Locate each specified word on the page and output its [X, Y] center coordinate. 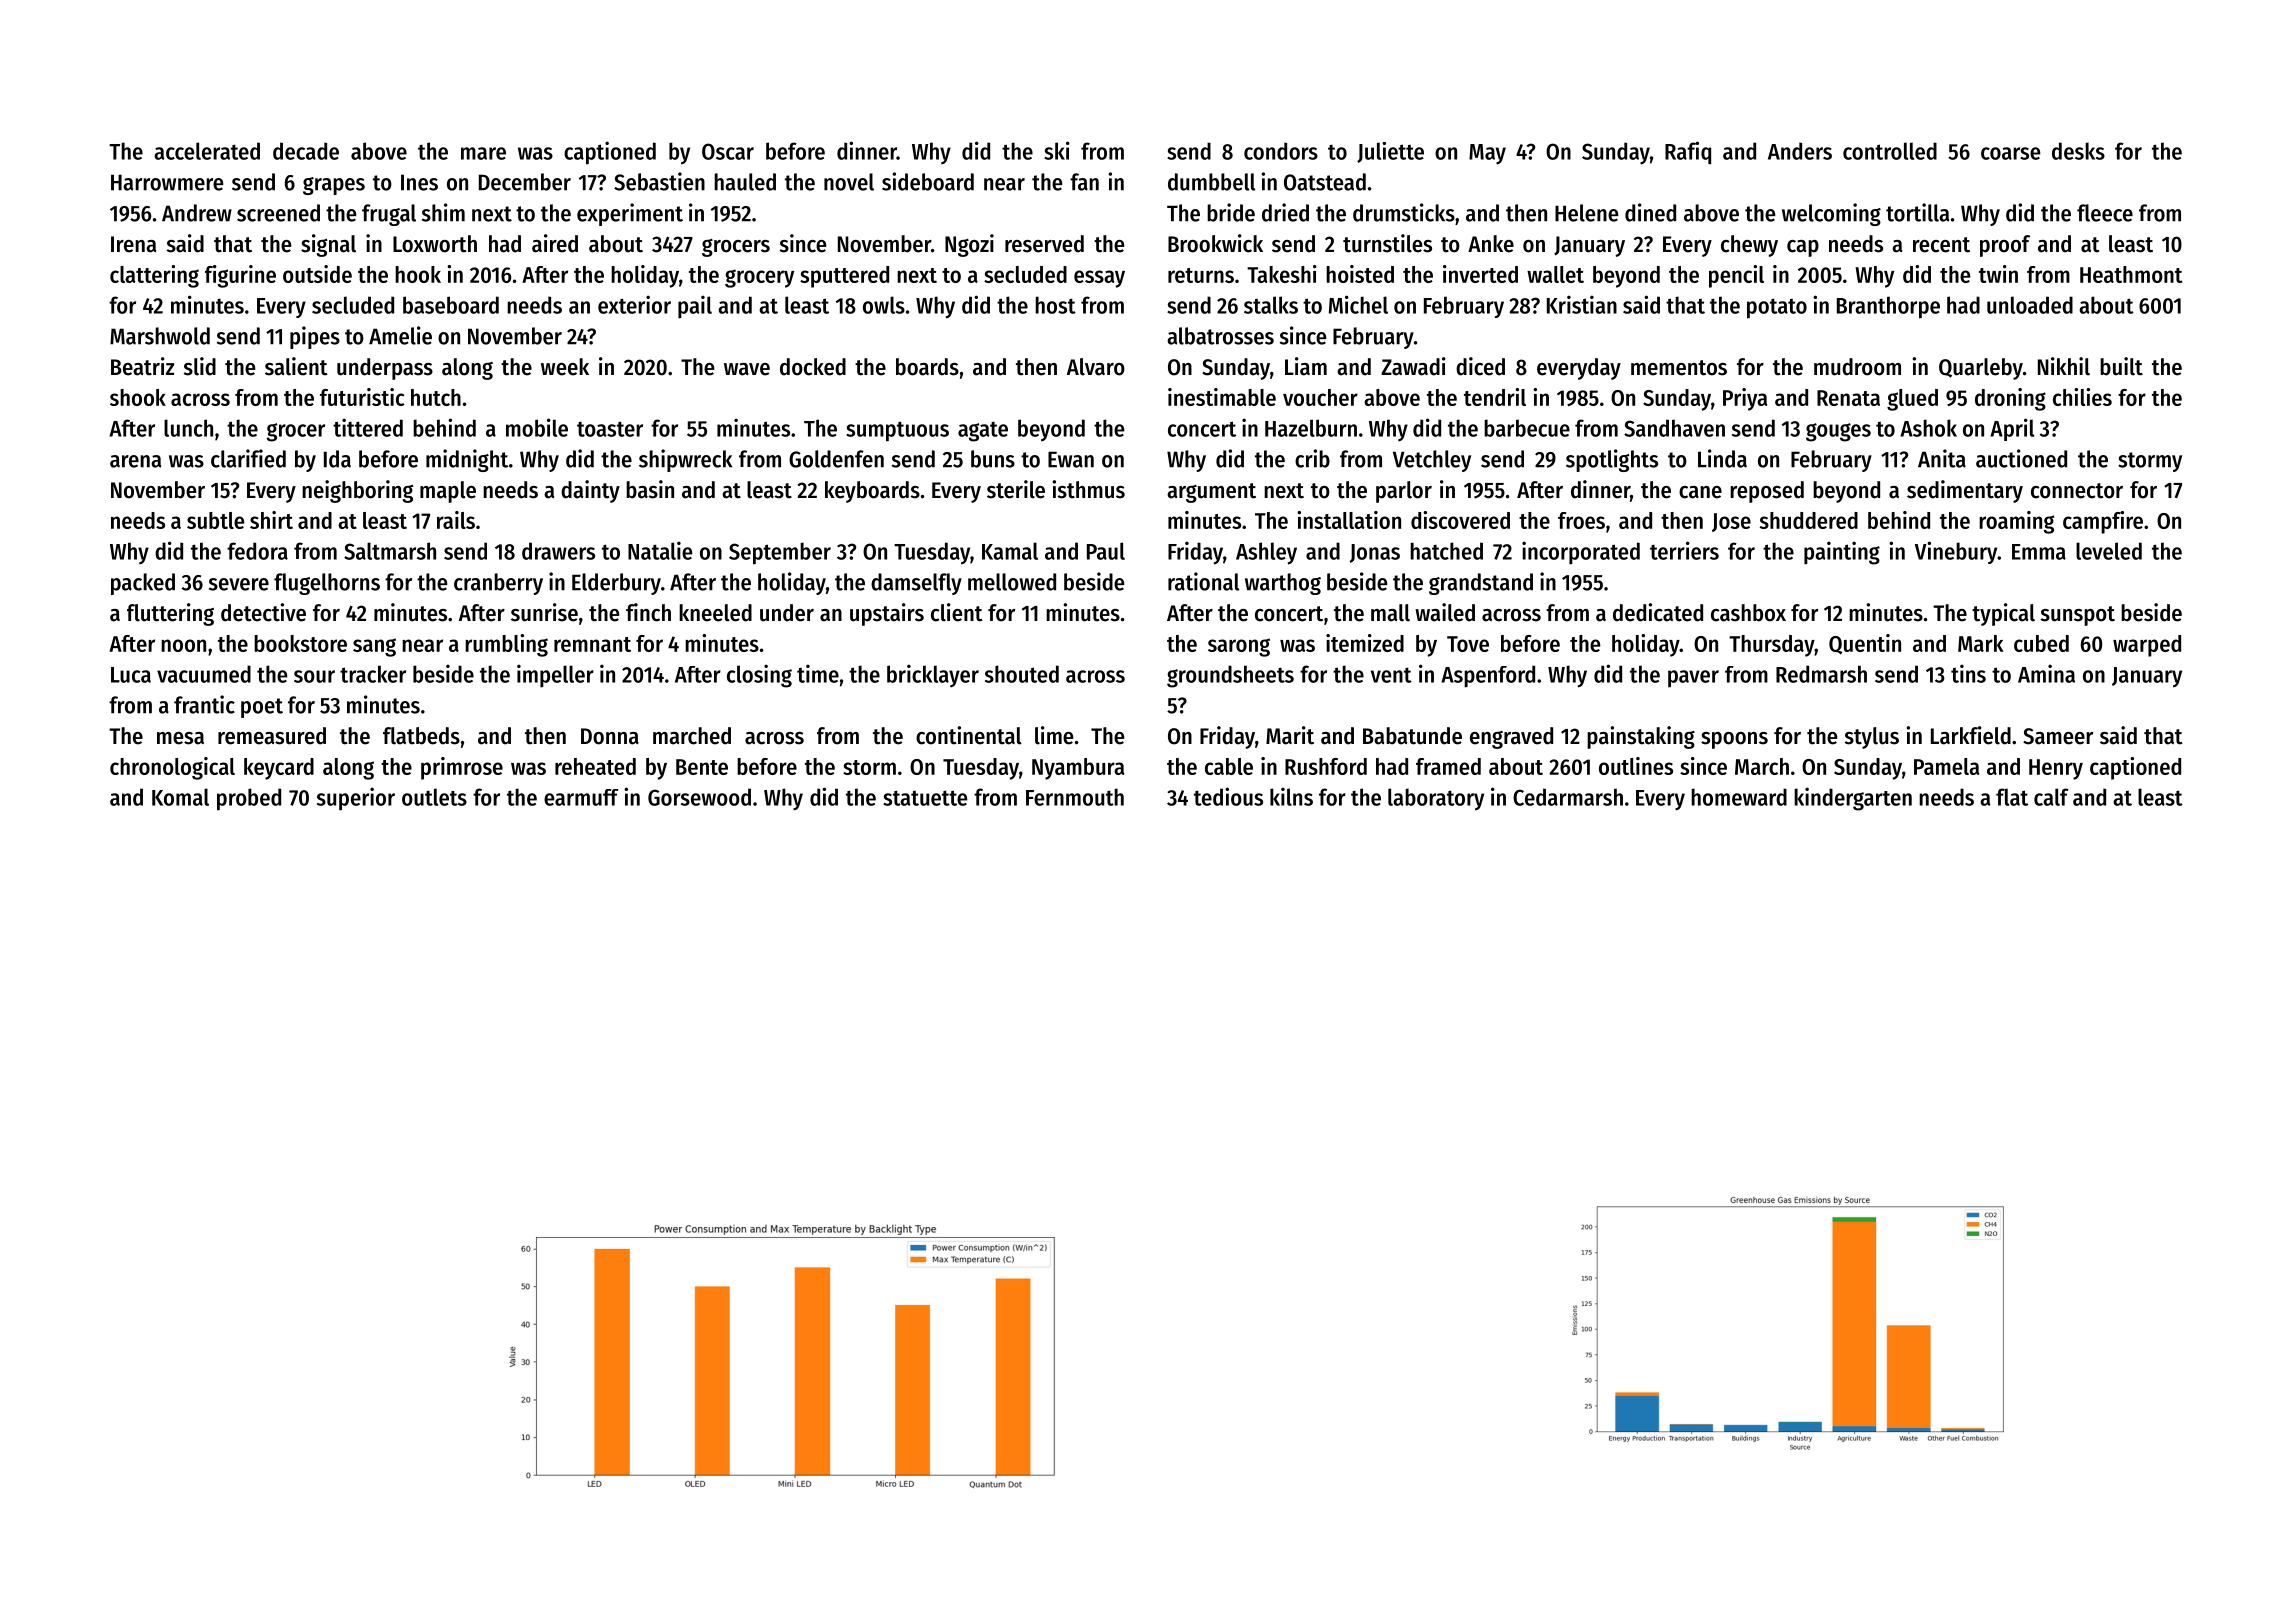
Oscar [728, 151]
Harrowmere [167, 182]
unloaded [2030, 305]
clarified [248, 458]
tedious [1228, 796]
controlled [1890, 151]
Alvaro [1096, 367]
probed [249, 799]
